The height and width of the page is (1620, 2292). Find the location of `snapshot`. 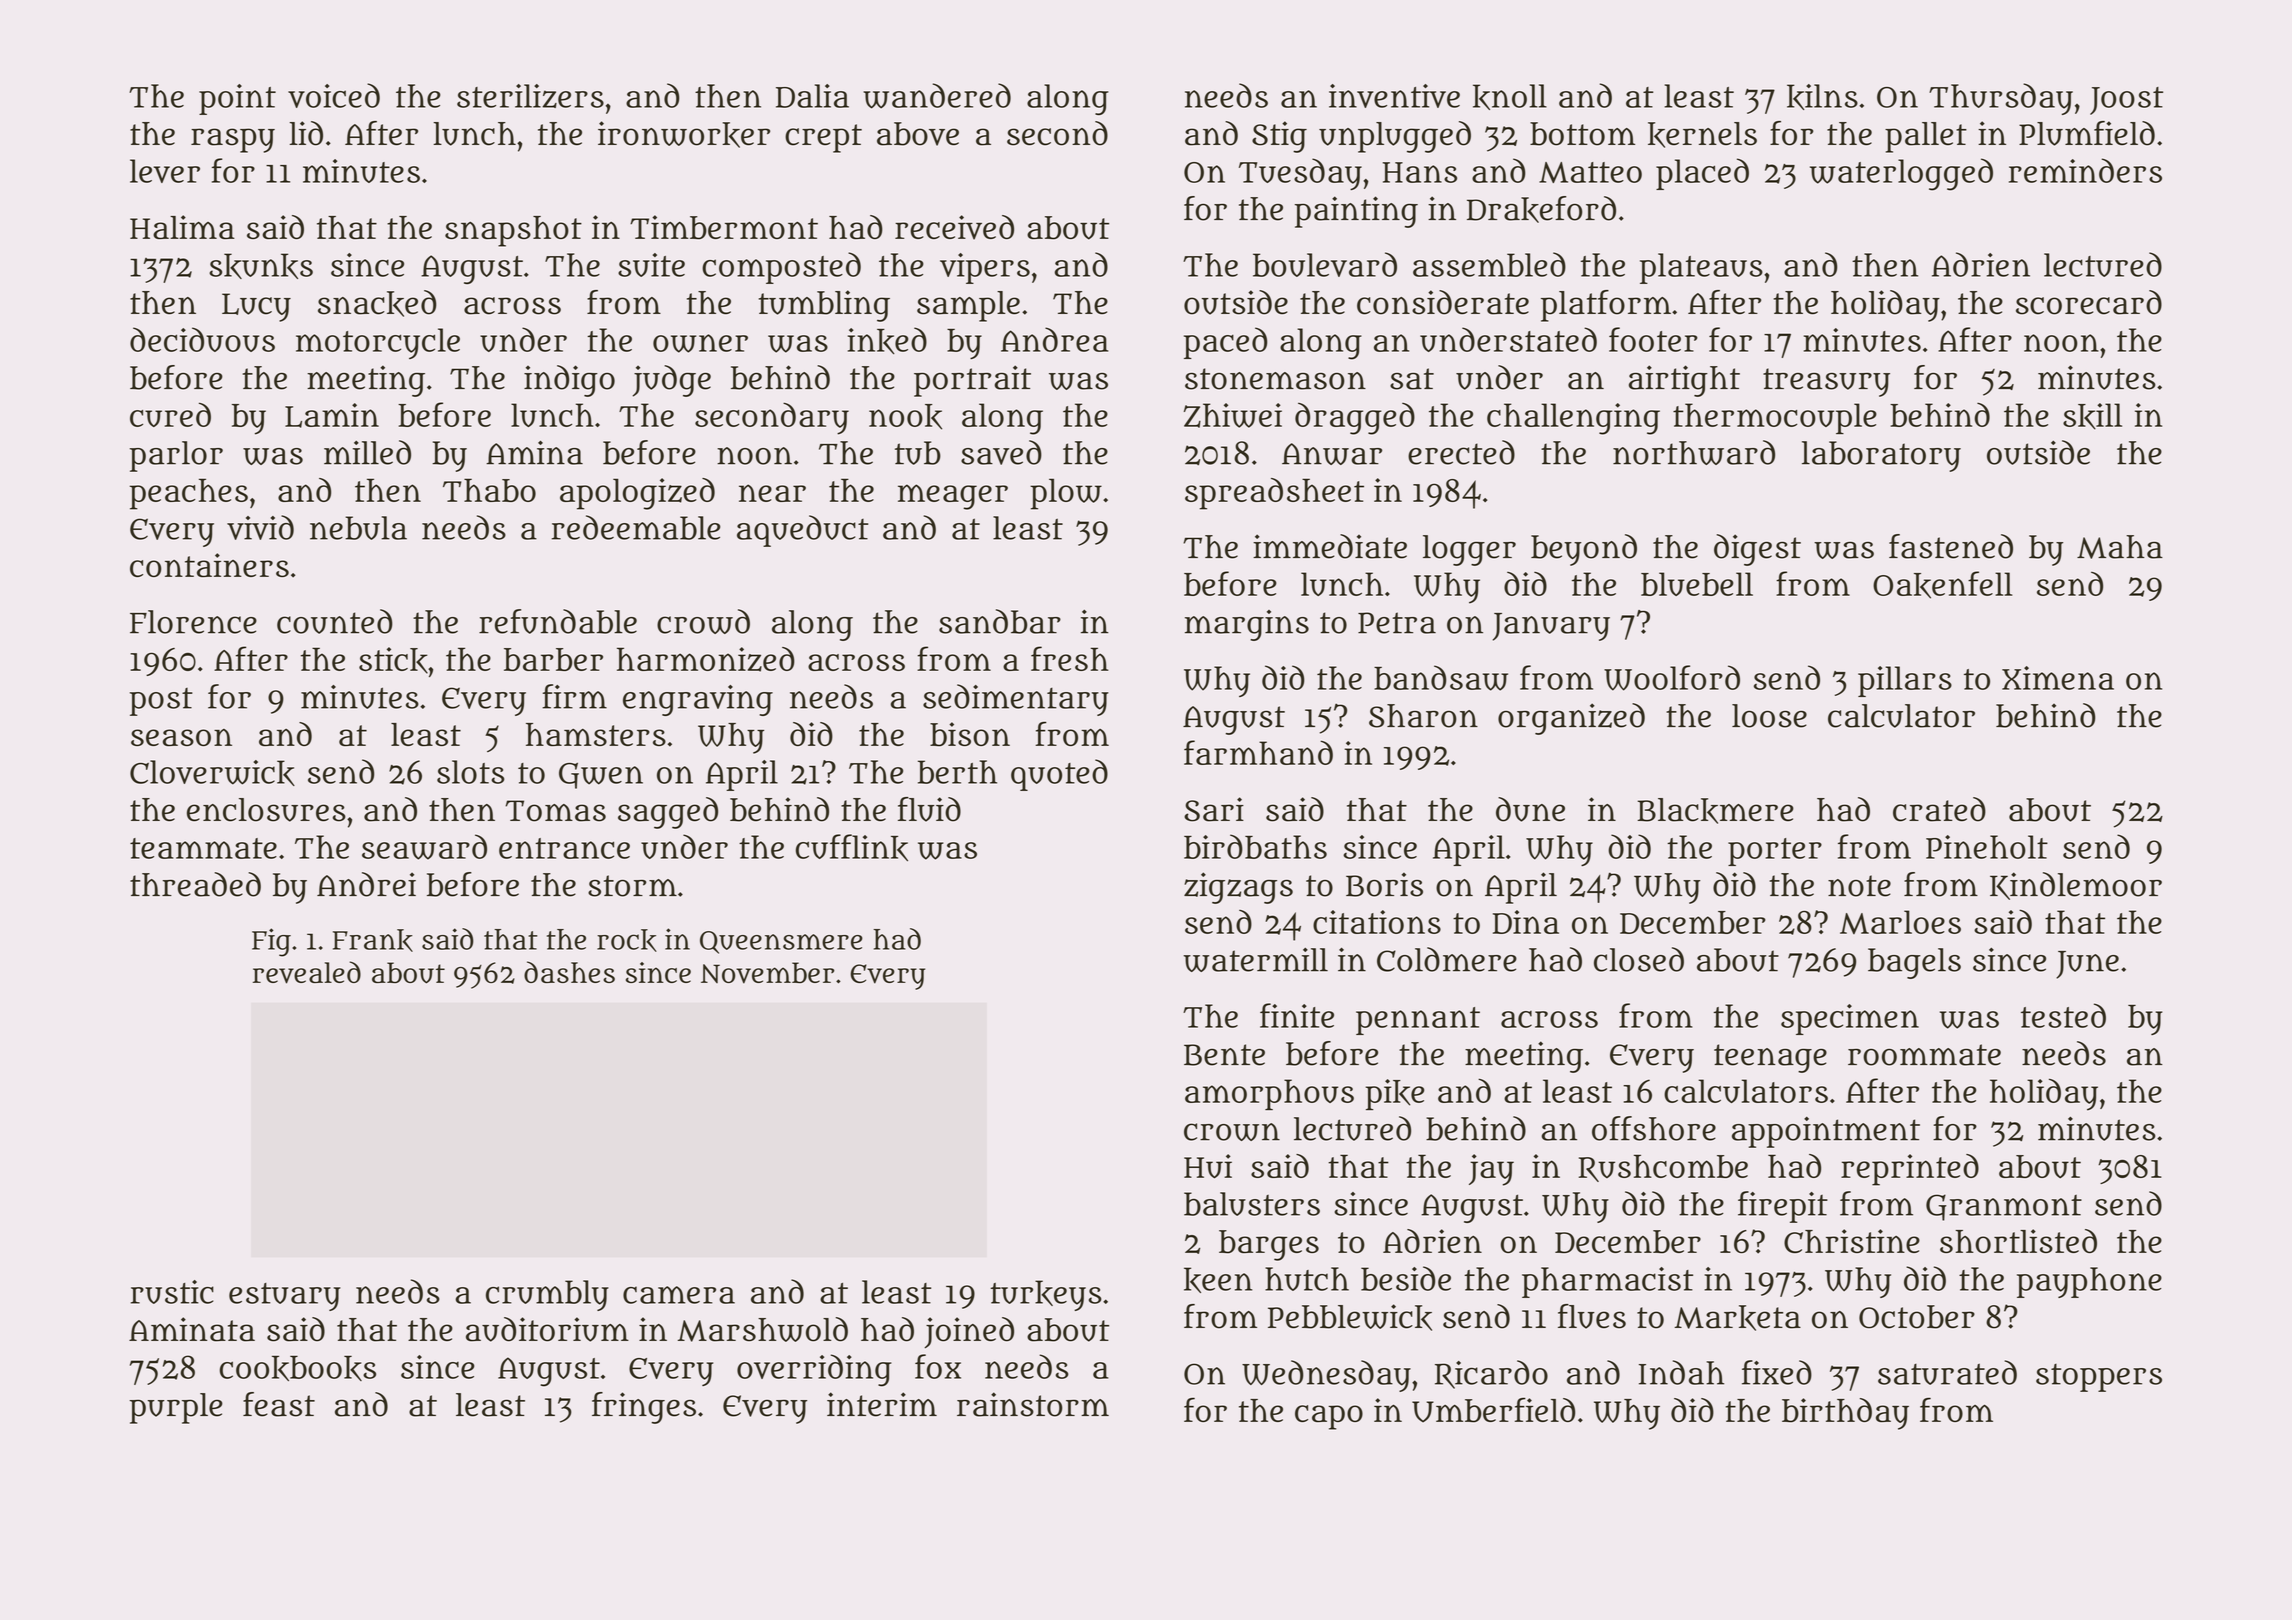

snapshot is located at coordinates (513, 231).
